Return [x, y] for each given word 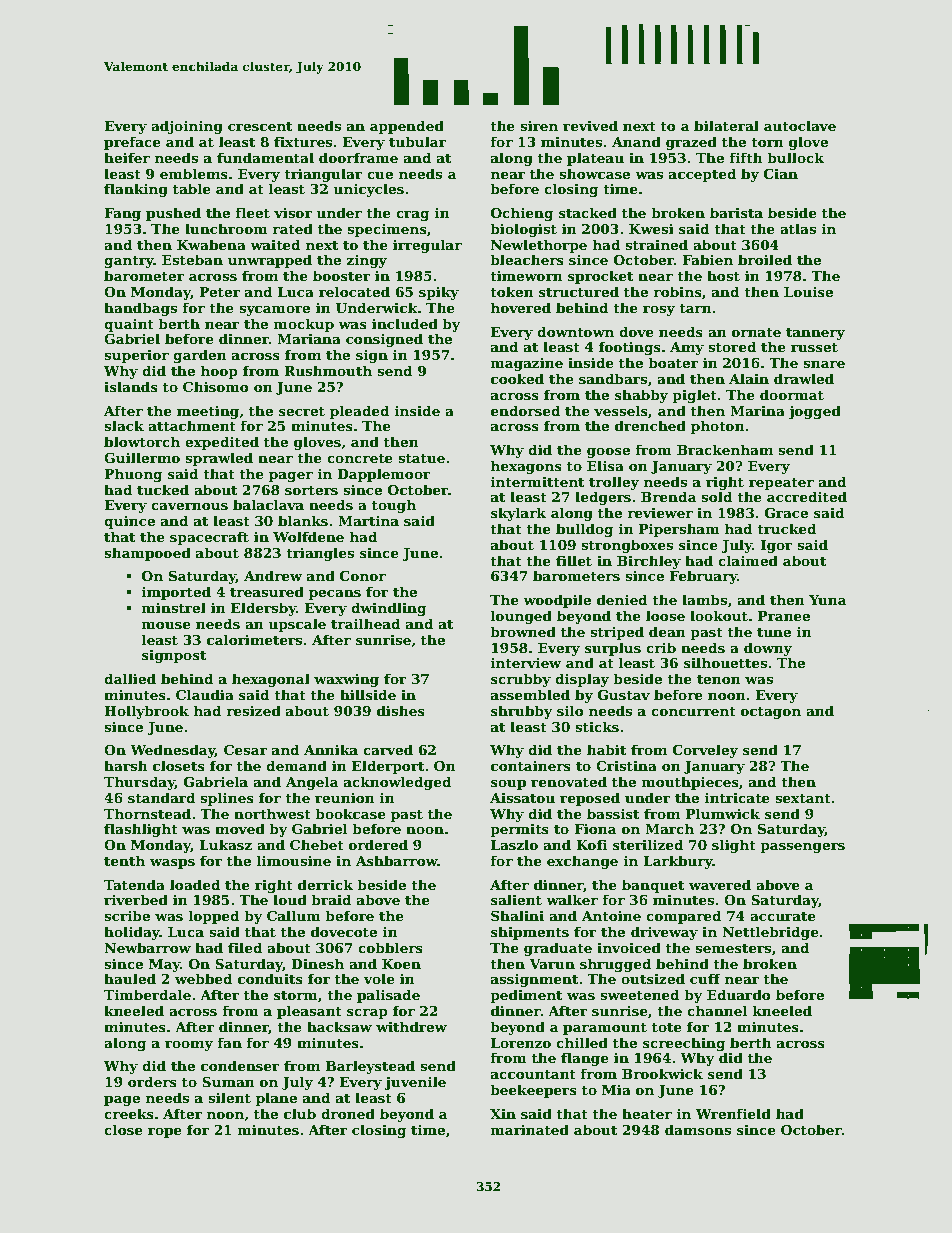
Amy [687, 348]
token [512, 291]
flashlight [141, 830]
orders [152, 1081]
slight [734, 846]
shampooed [147, 554]
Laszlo [514, 844]
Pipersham [679, 530]
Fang [122, 214]
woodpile [557, 601]
